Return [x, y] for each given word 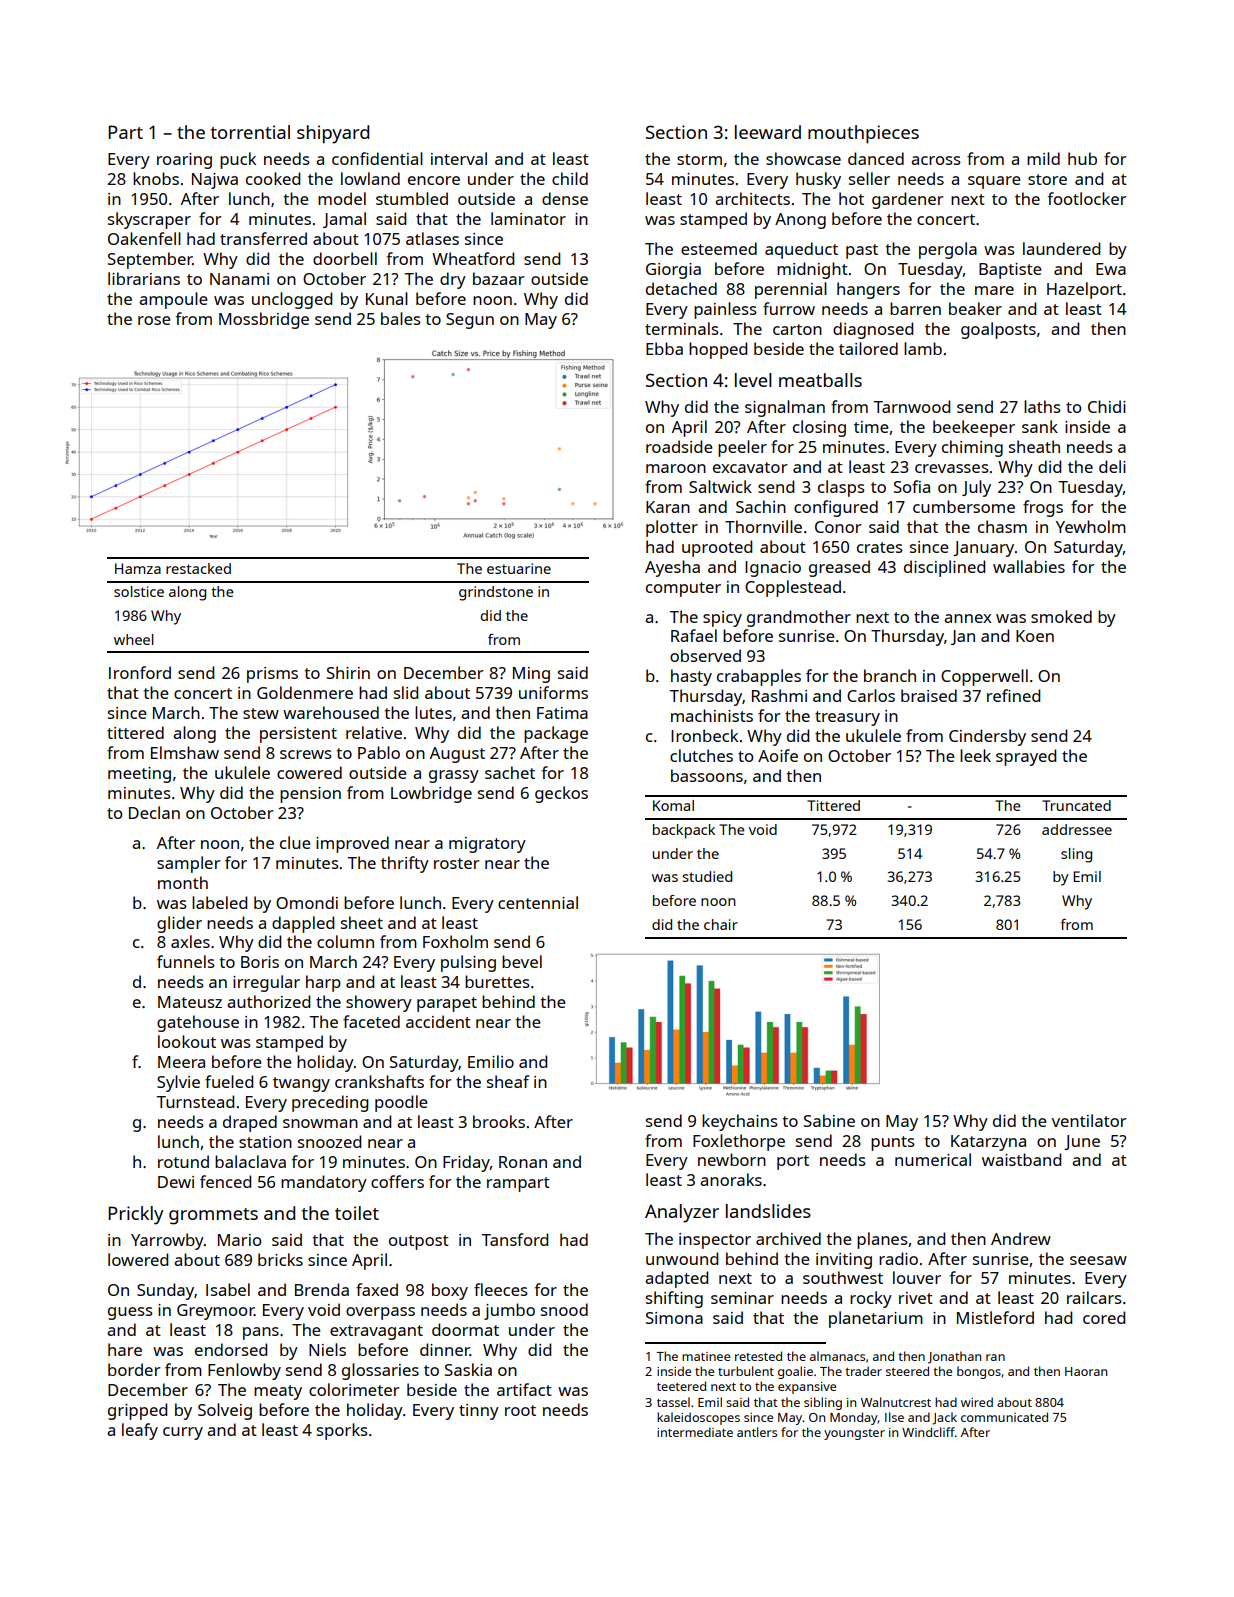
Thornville [763, 526]
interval [459, 158]
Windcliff [928, 1432]
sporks [342, 1431]
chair [721, 924]
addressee [1077, 829]
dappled [303, 924]
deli [1112, 466]
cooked [273, 178]
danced [876, 158]
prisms [272, 675]
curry [183, 1433]
